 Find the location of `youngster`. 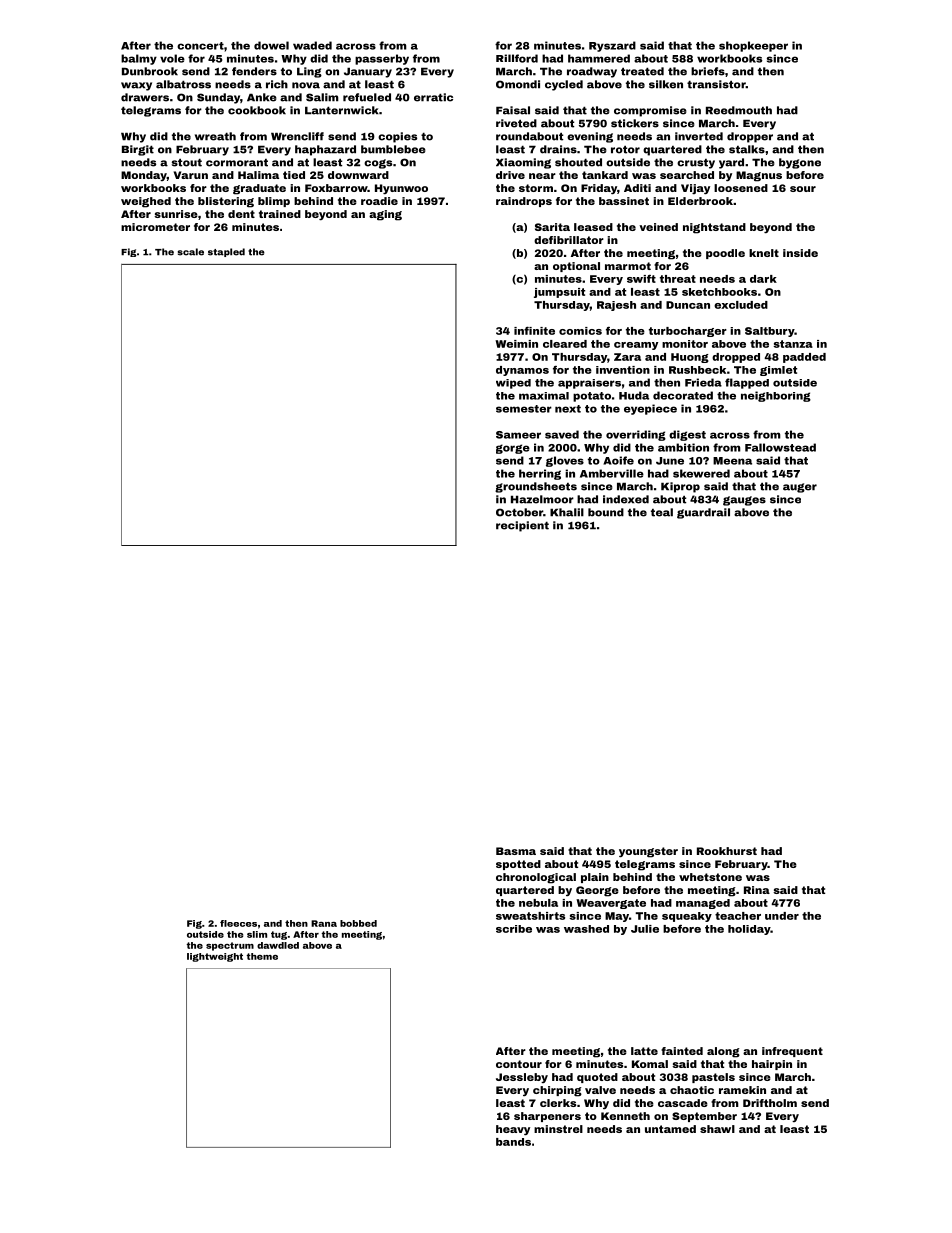

youngster is located at coordinates (648, 852).
